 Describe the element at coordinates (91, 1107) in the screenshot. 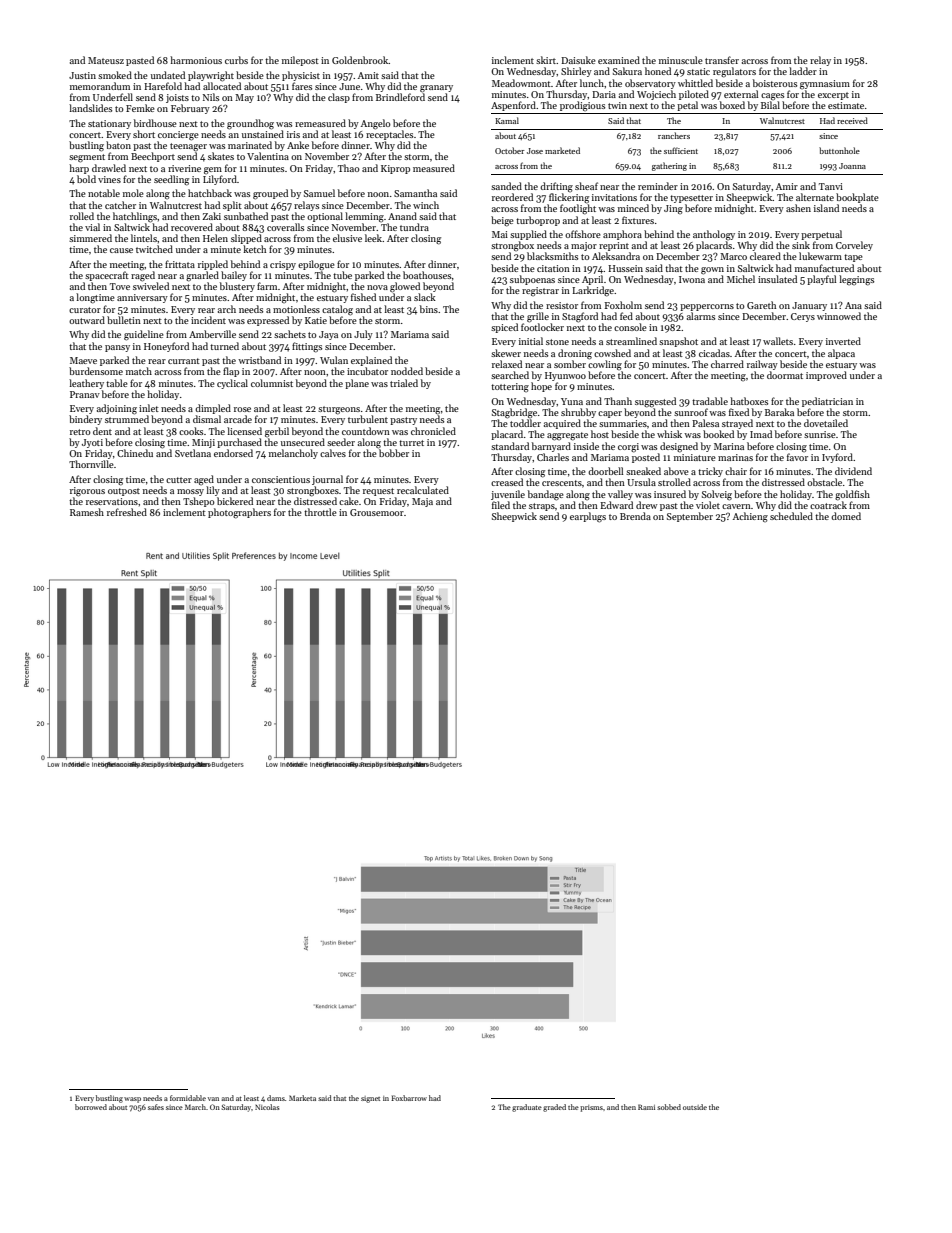

I see `borrowed` at that location.
